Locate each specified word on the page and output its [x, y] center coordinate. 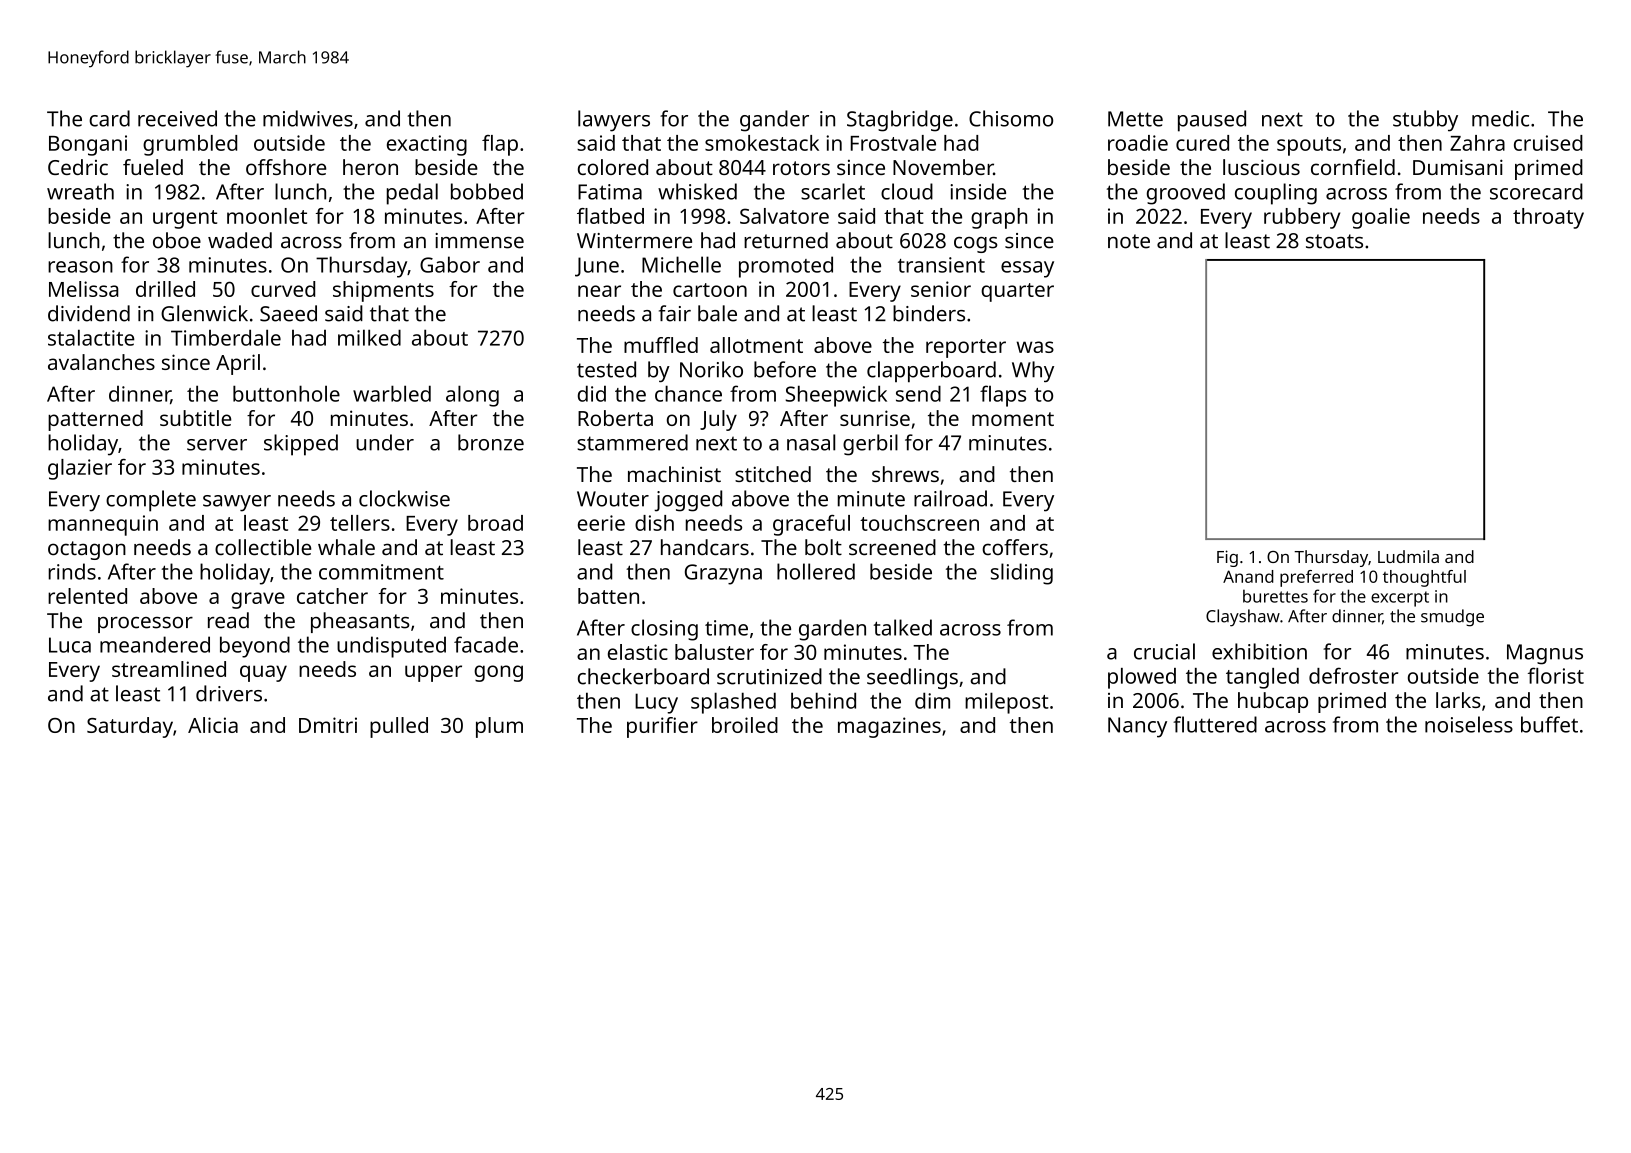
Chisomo [1011, 118]
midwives [308, 118]
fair [675, 313]
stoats [1334, 241]
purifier [662, 727]
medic [1500, 118]
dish [654, 523]
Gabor [450, 264]
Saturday [130, 727]
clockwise [404, 498]
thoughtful [1424, 578]
